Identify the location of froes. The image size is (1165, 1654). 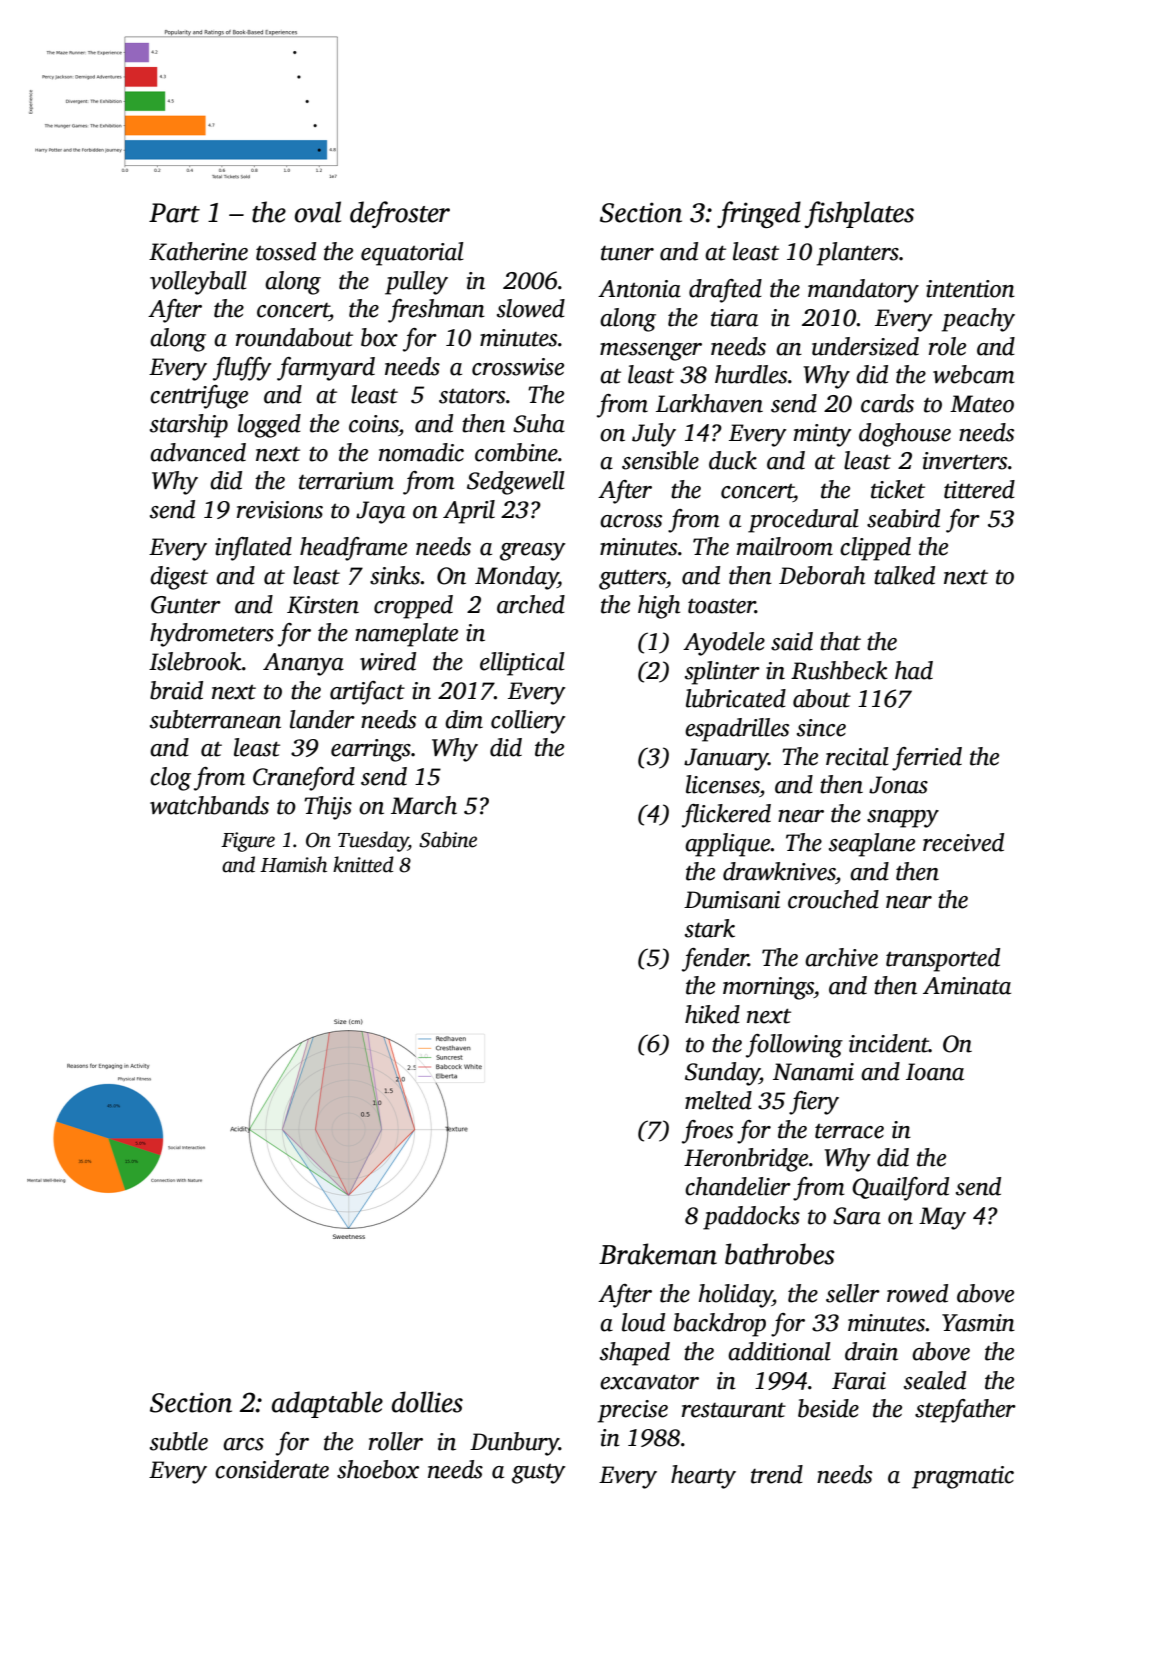
(707, 1132).
